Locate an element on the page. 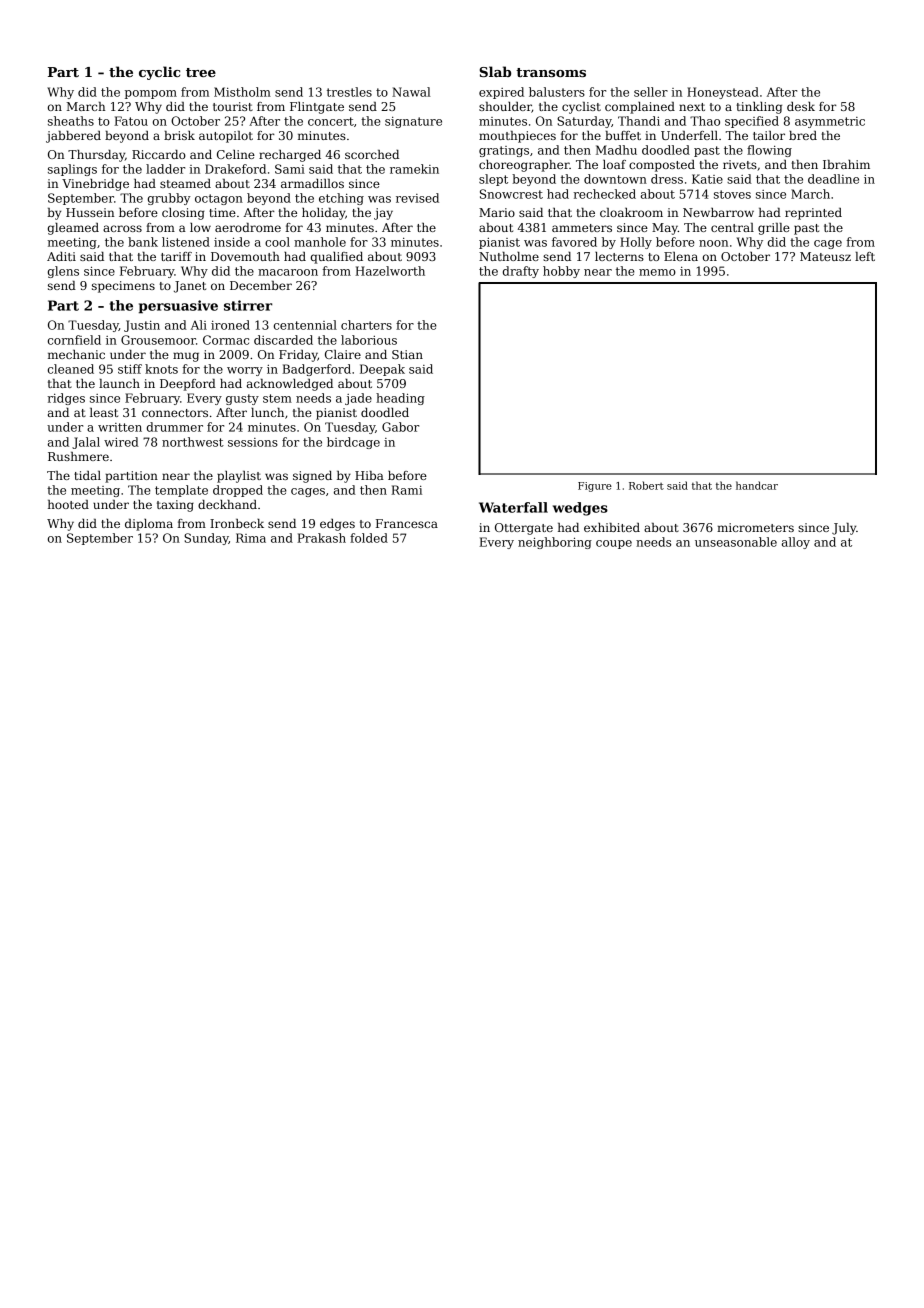 Image resolution: width=924 pixels, height=1308 pixels. bred is located at coordinates (803, 135).
